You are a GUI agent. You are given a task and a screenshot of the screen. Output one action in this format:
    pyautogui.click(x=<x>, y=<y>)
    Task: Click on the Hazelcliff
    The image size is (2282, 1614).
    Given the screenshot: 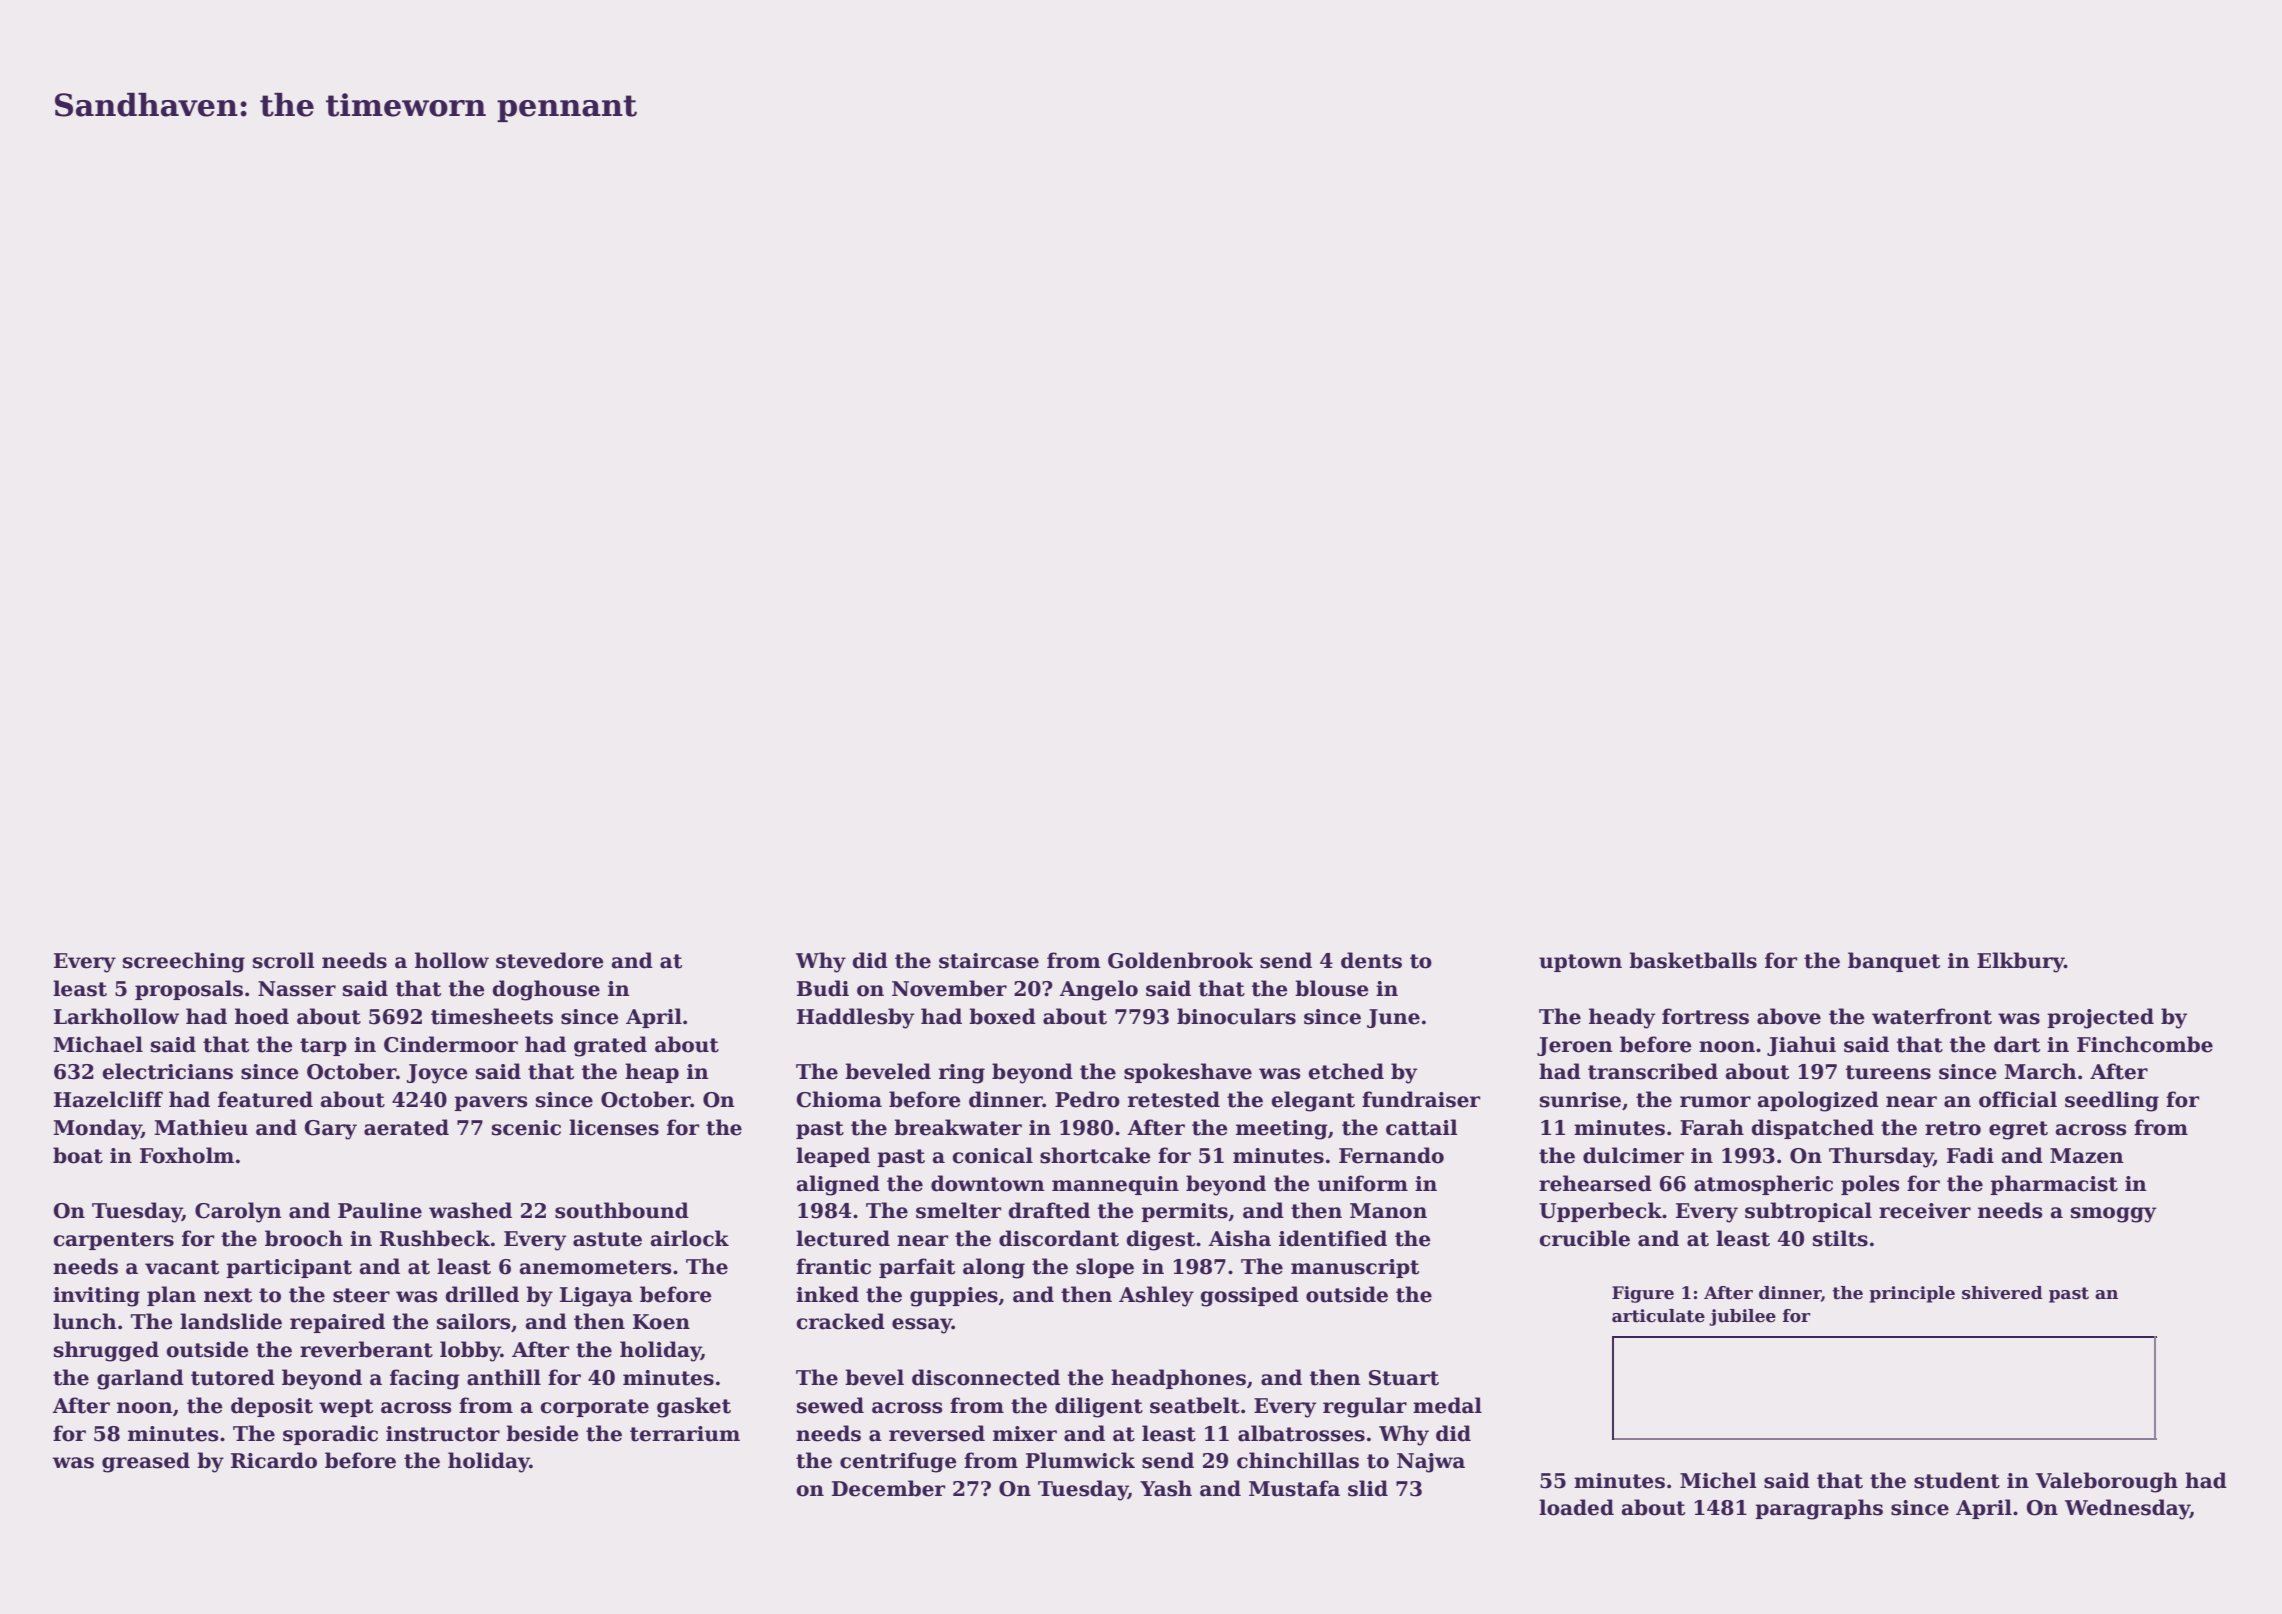 What is the action you would take?
    pyautogui.click(x=108, y=1099)
